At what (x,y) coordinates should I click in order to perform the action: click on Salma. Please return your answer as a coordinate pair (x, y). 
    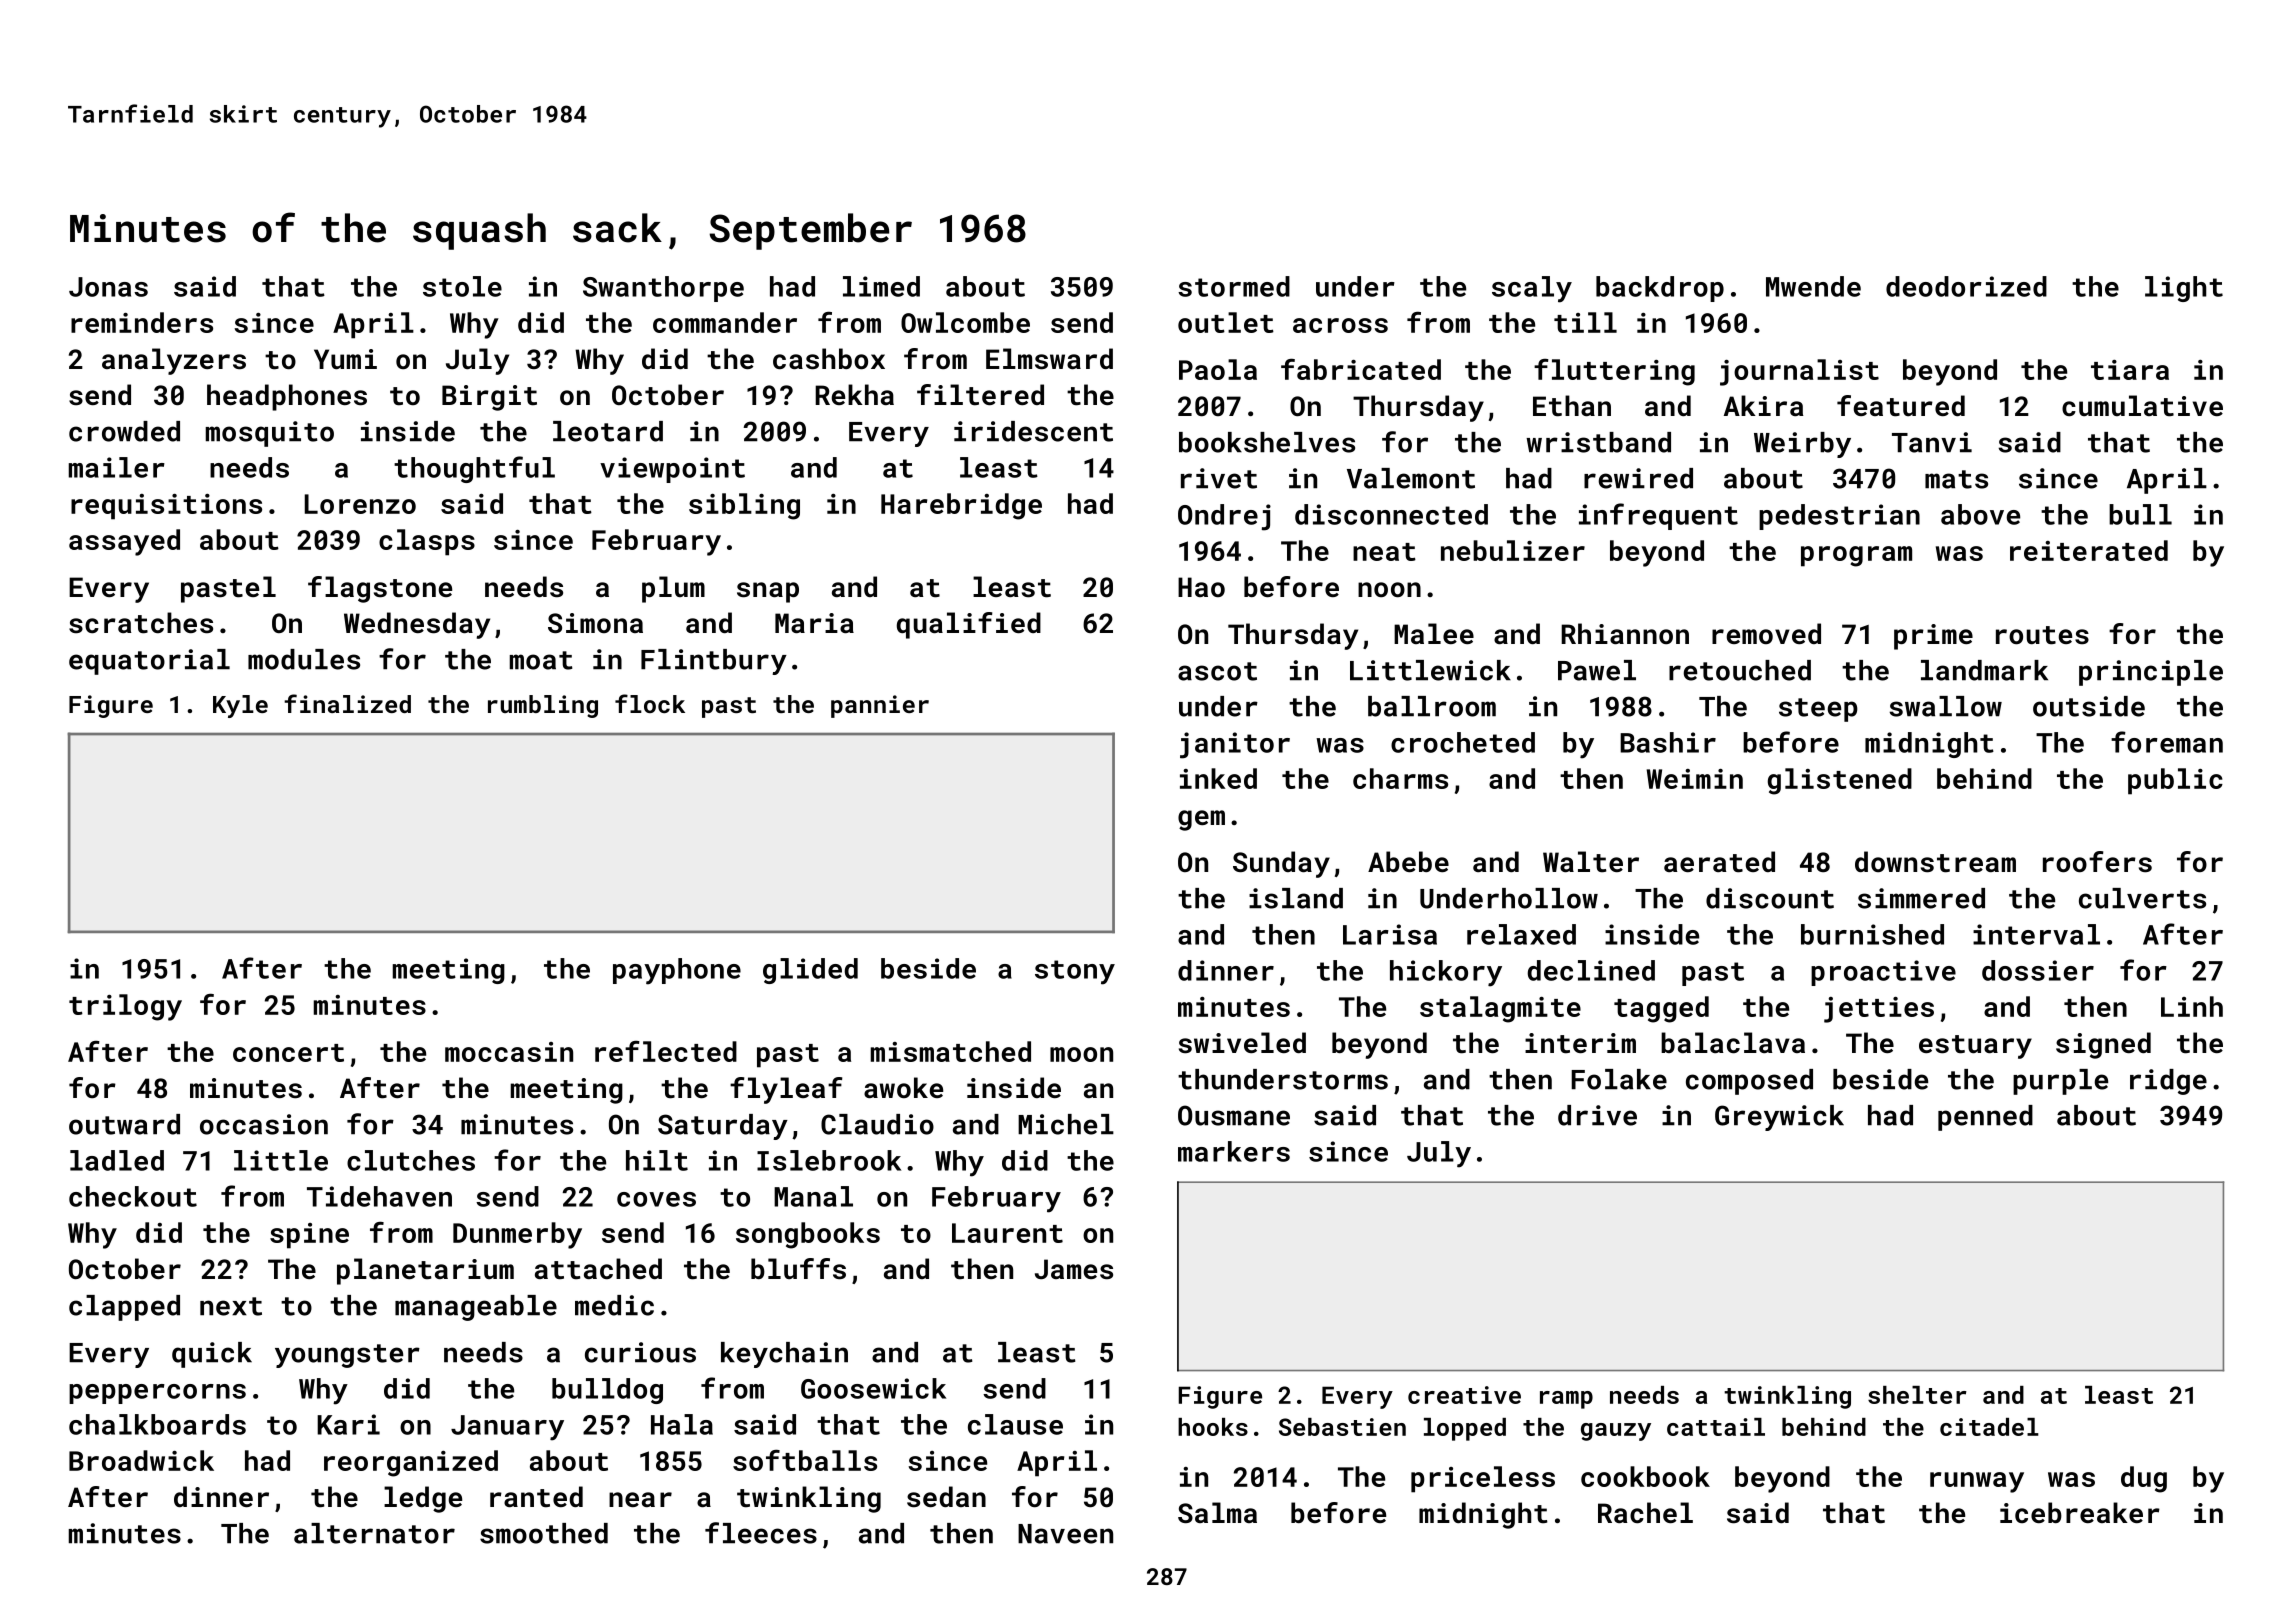
    Looking at the image, I should click on (1217, 1512).
